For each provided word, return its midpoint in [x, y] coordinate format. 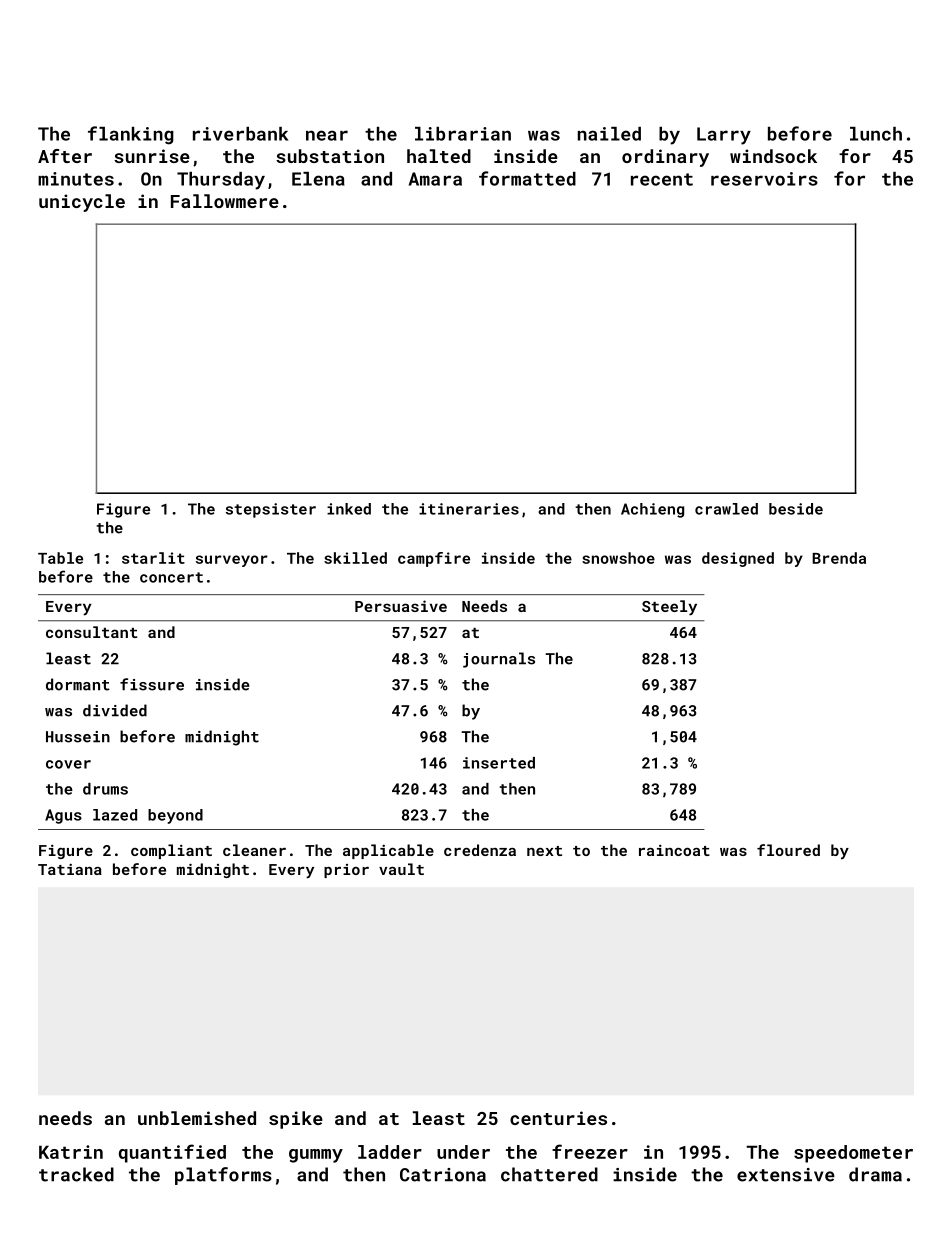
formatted [527, 178]
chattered [549, 1174]
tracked [76, 1174]
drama [875, 1174]
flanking [131, 135]
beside [796, 509]
